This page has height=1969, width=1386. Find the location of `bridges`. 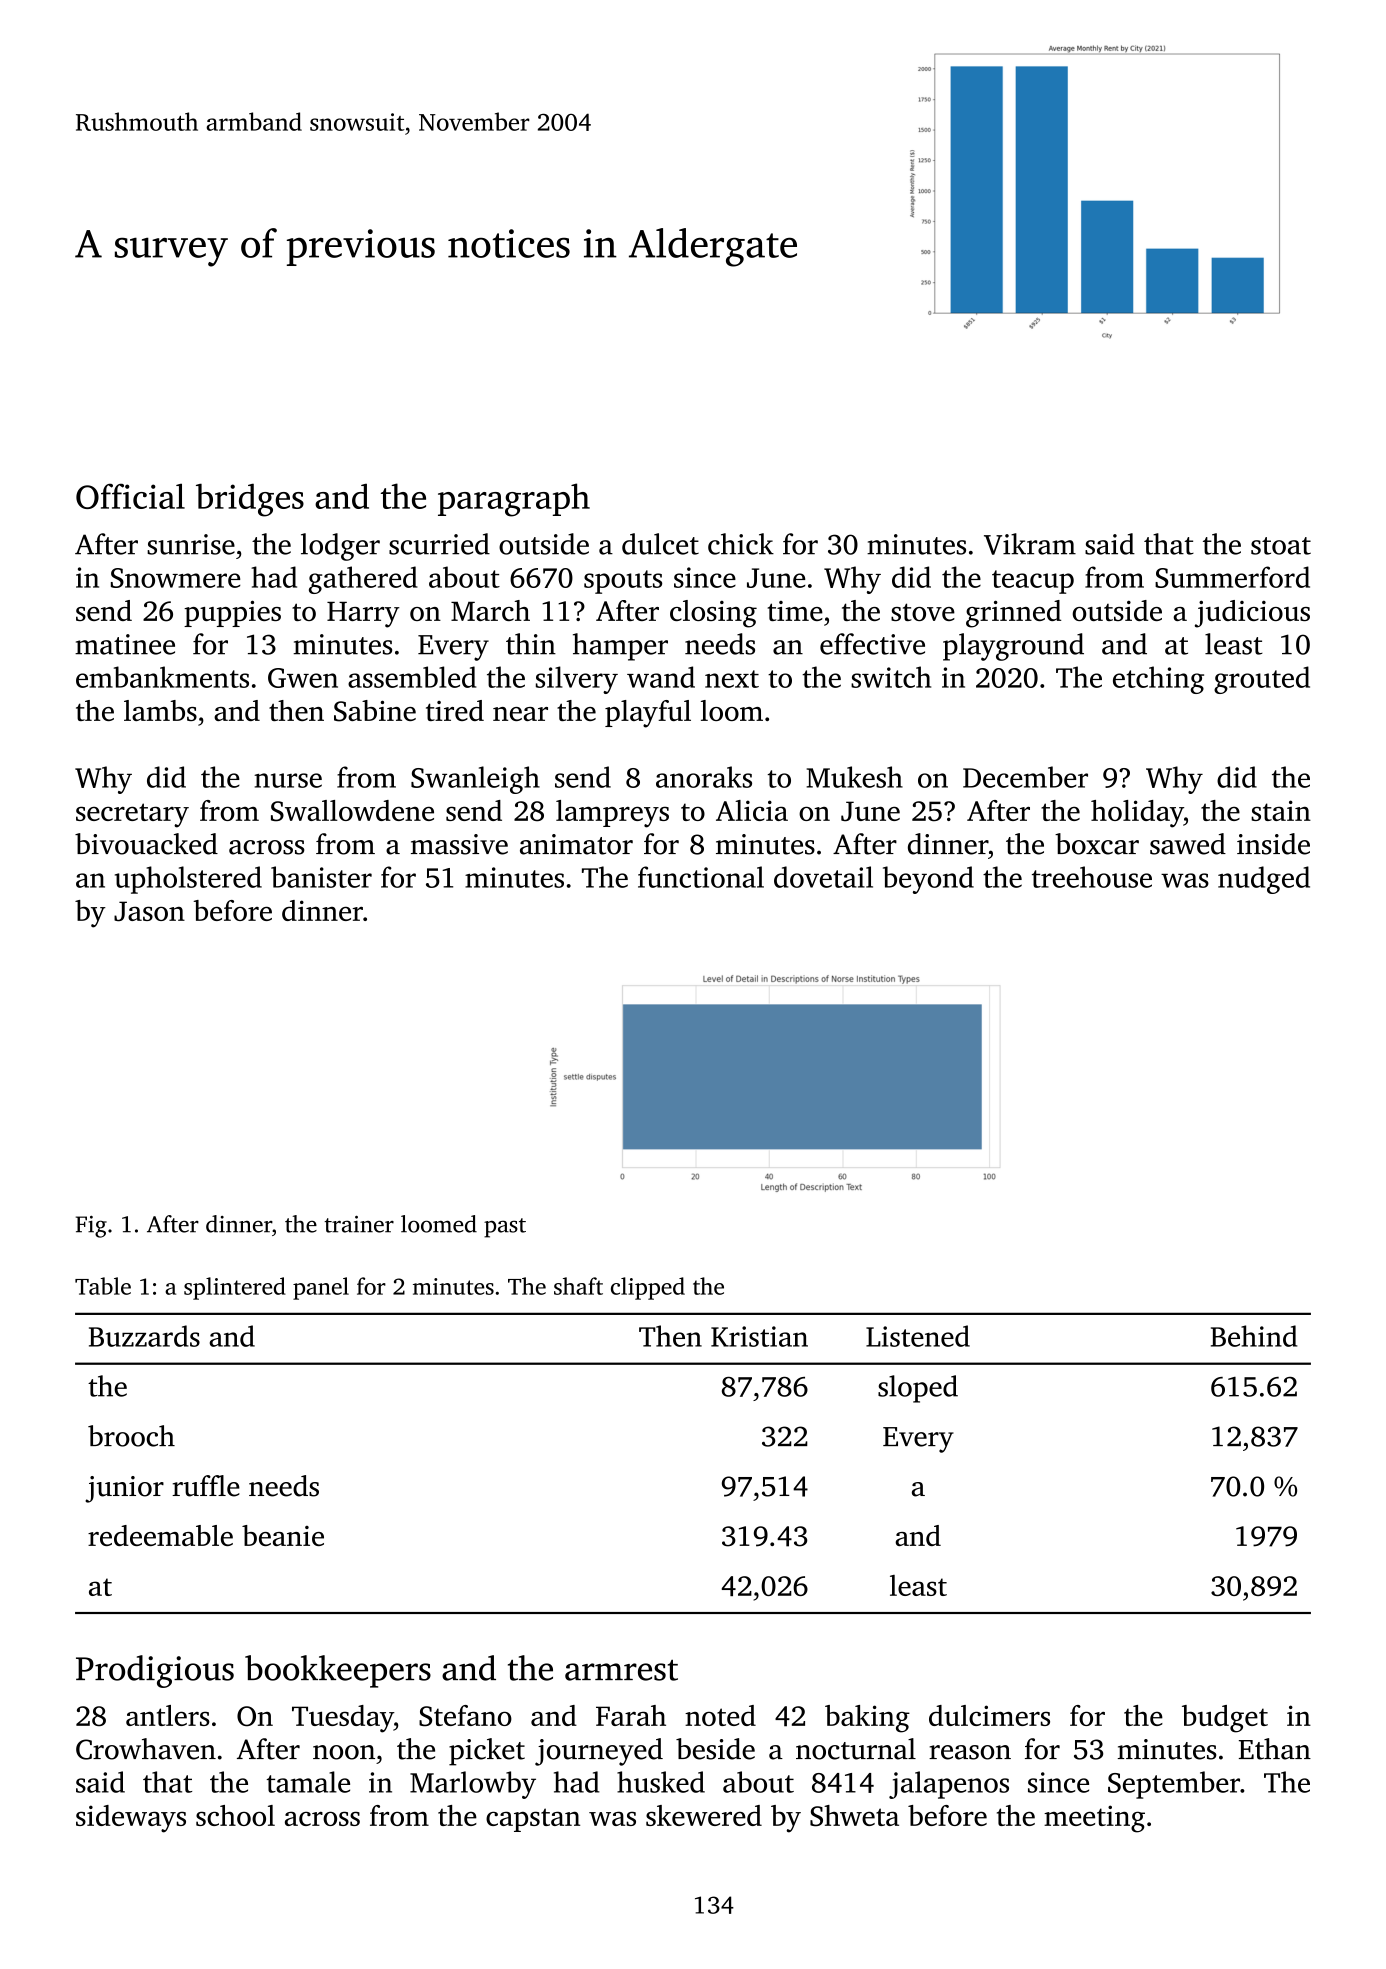

bridges is located at coordinates (250, 500).
